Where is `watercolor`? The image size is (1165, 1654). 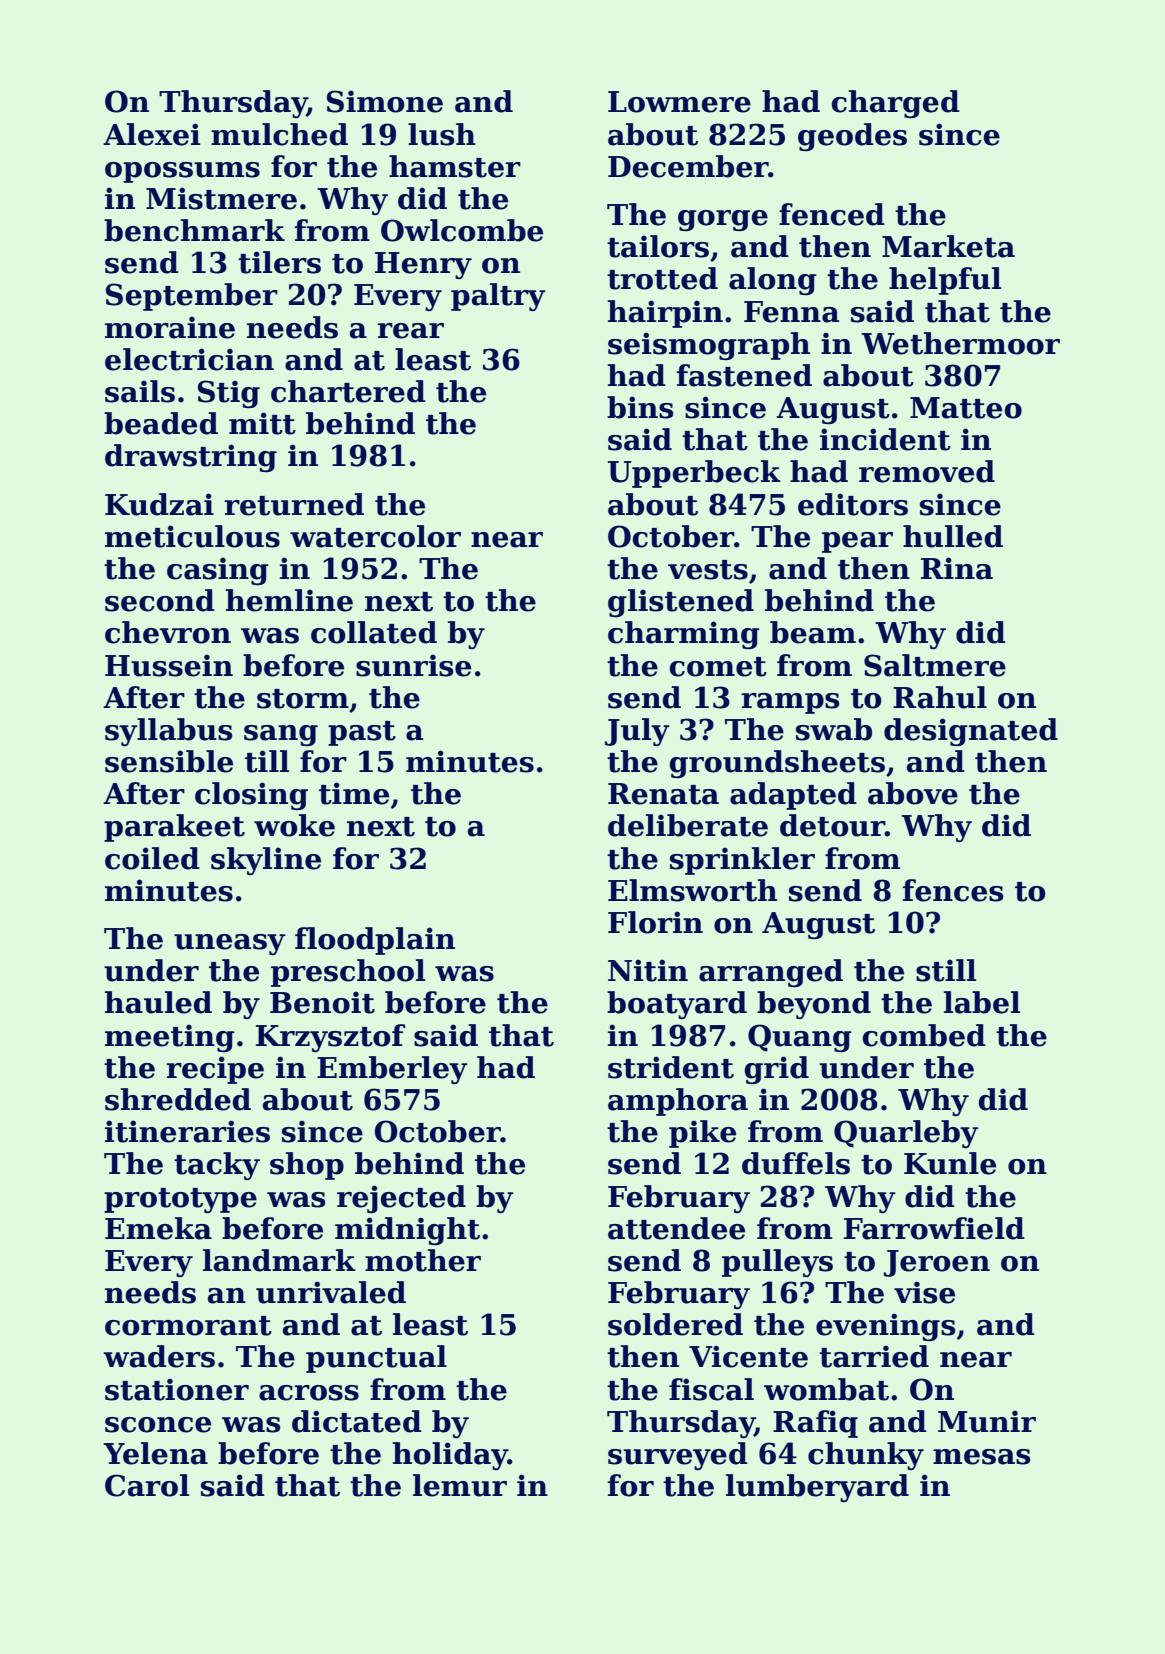 watercolor is located at coordinates (375, 536).
